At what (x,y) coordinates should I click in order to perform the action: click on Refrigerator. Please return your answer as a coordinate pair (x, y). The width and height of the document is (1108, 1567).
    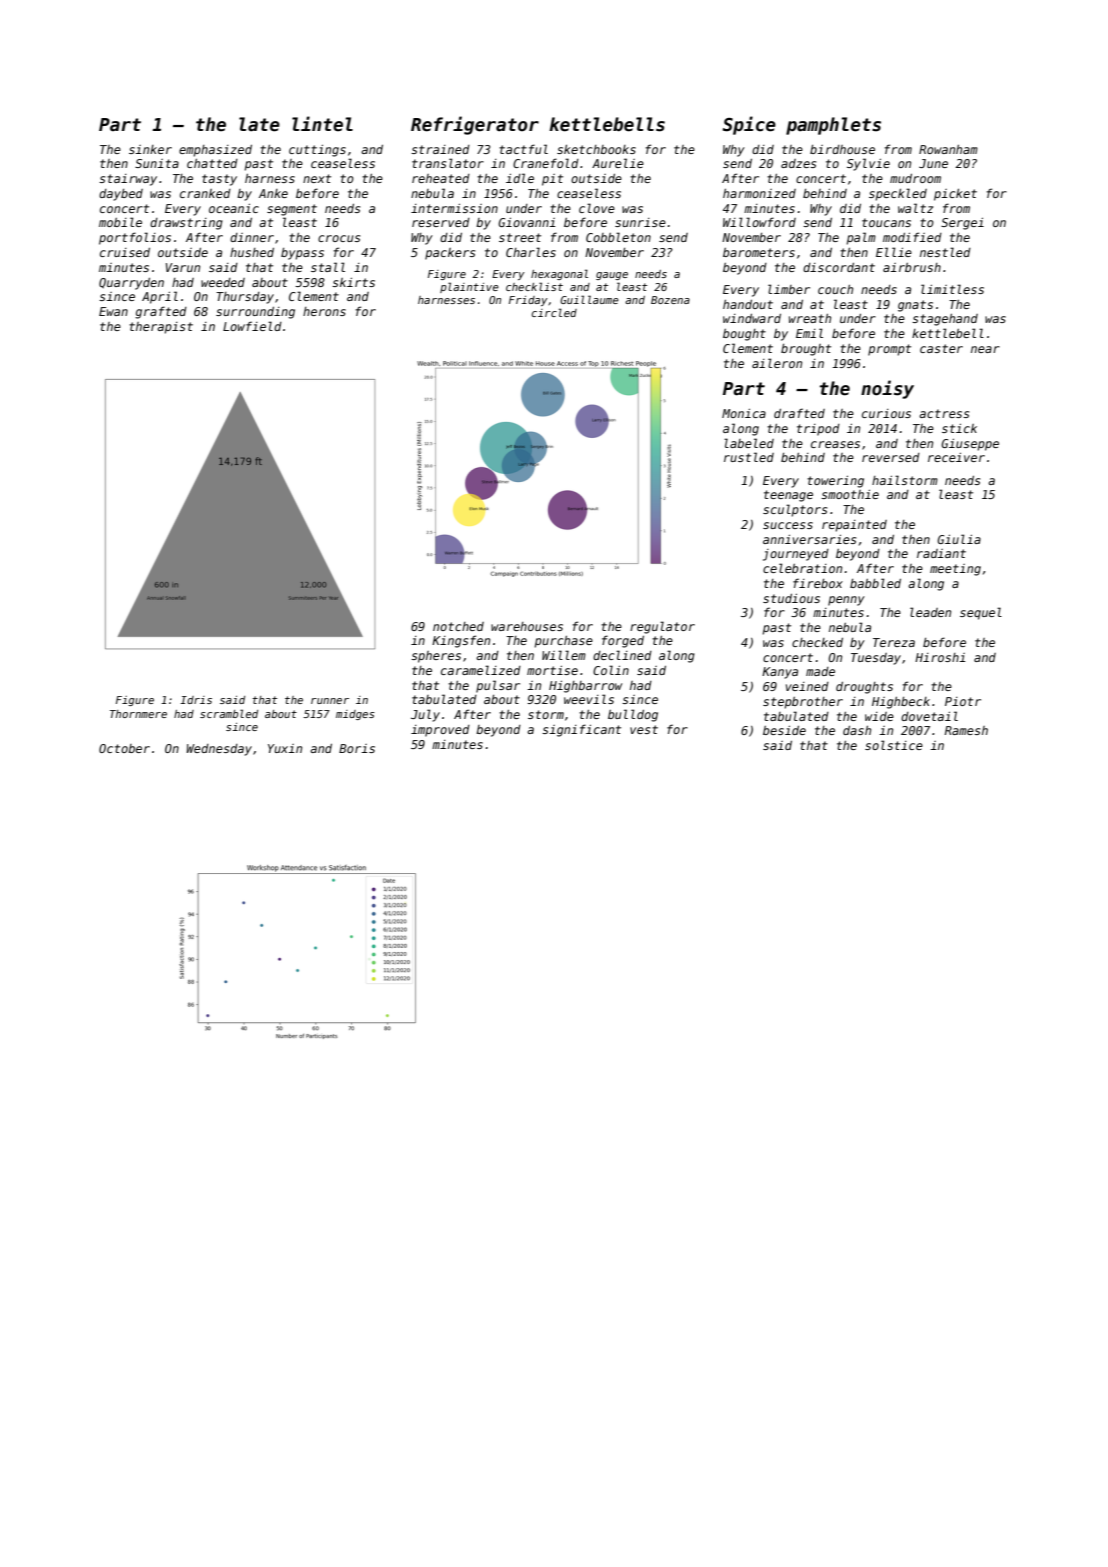
    Looking at the image, I should click on (475, 125).
